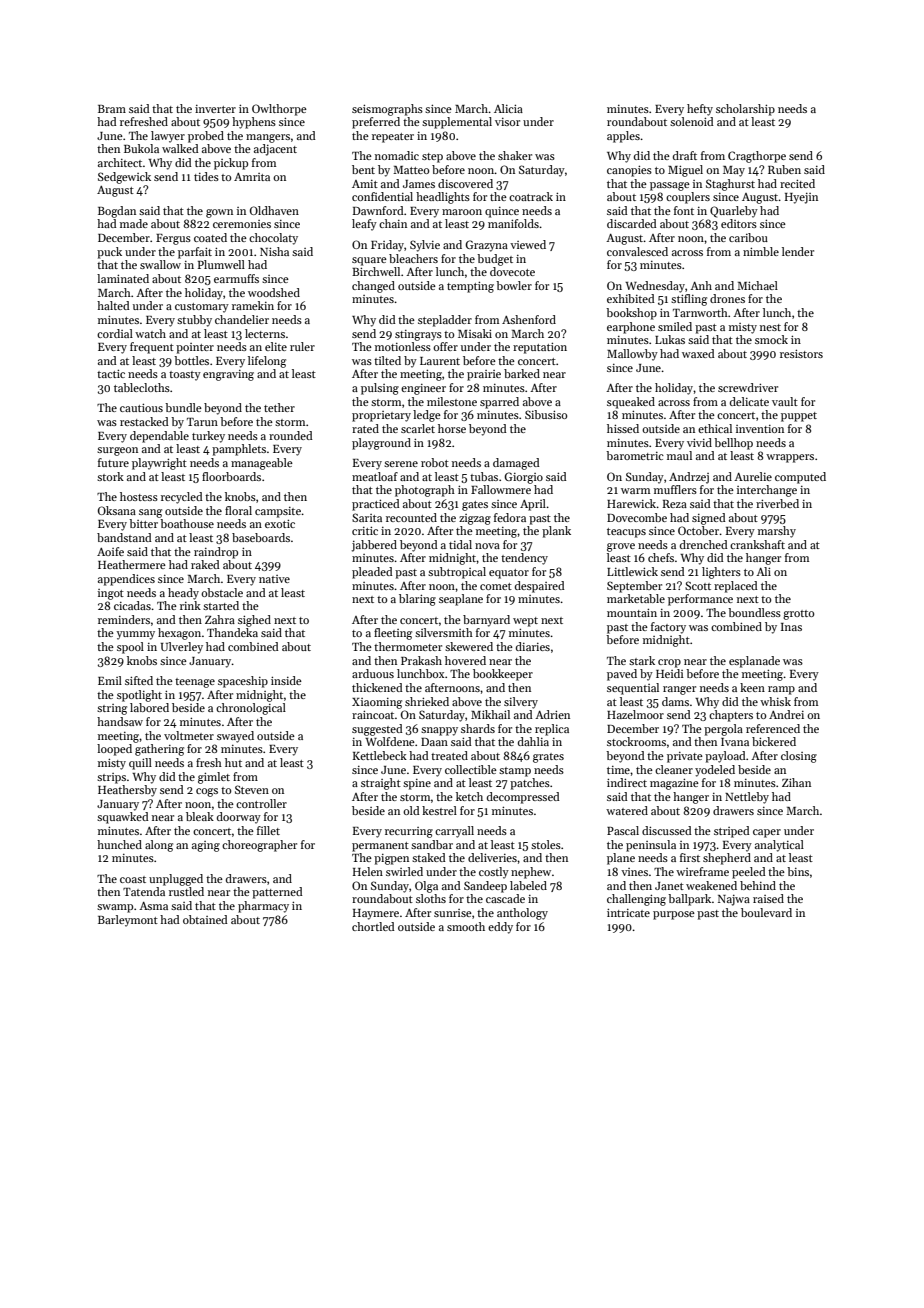 The image size is (924, 1308). What do you see at coordinates (128, 921) in the screenshot?
I see `Barleymont` at bounding box center [128, 921].
